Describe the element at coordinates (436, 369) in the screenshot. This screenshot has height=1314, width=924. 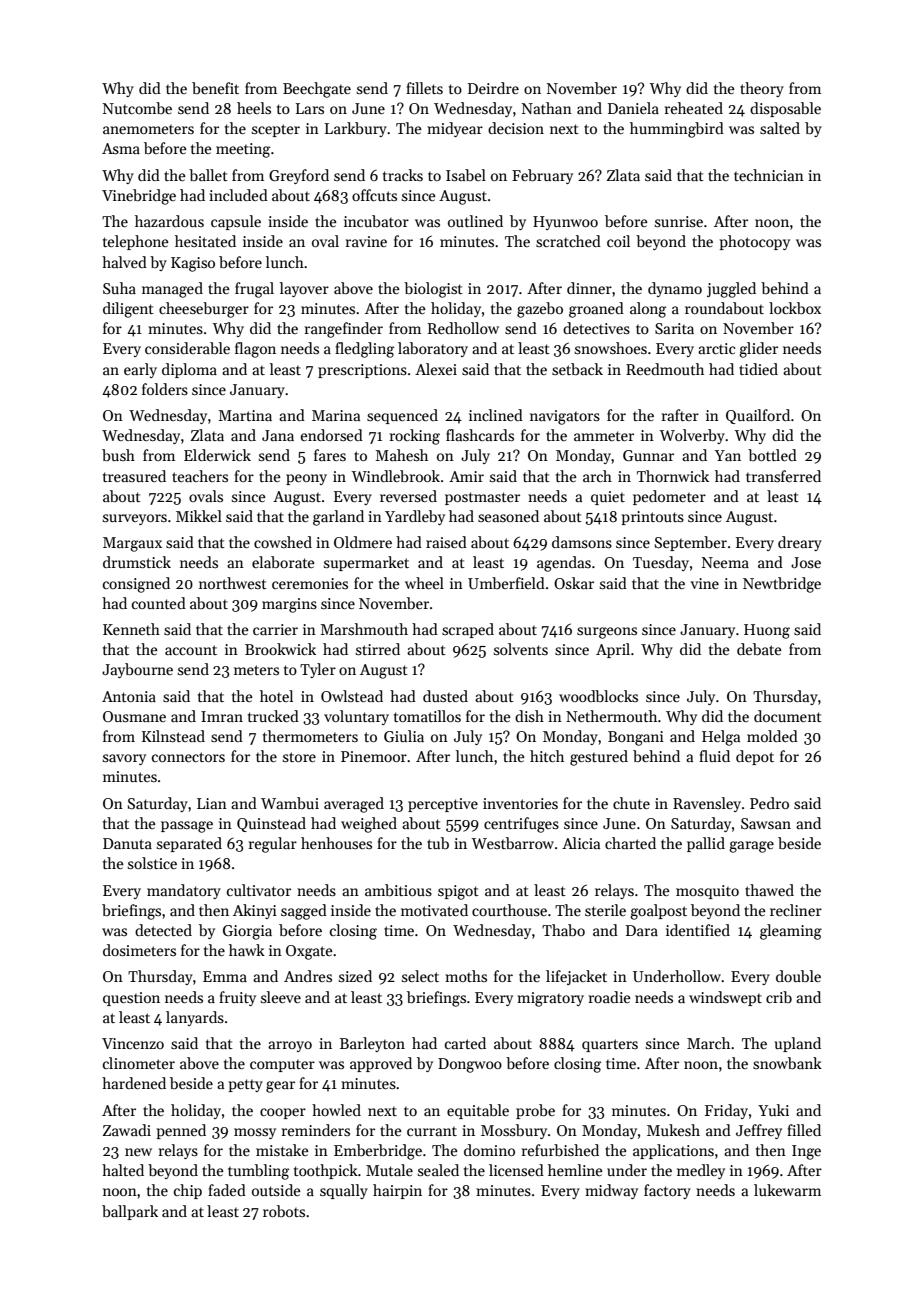
I see `Alexei` at that location.
